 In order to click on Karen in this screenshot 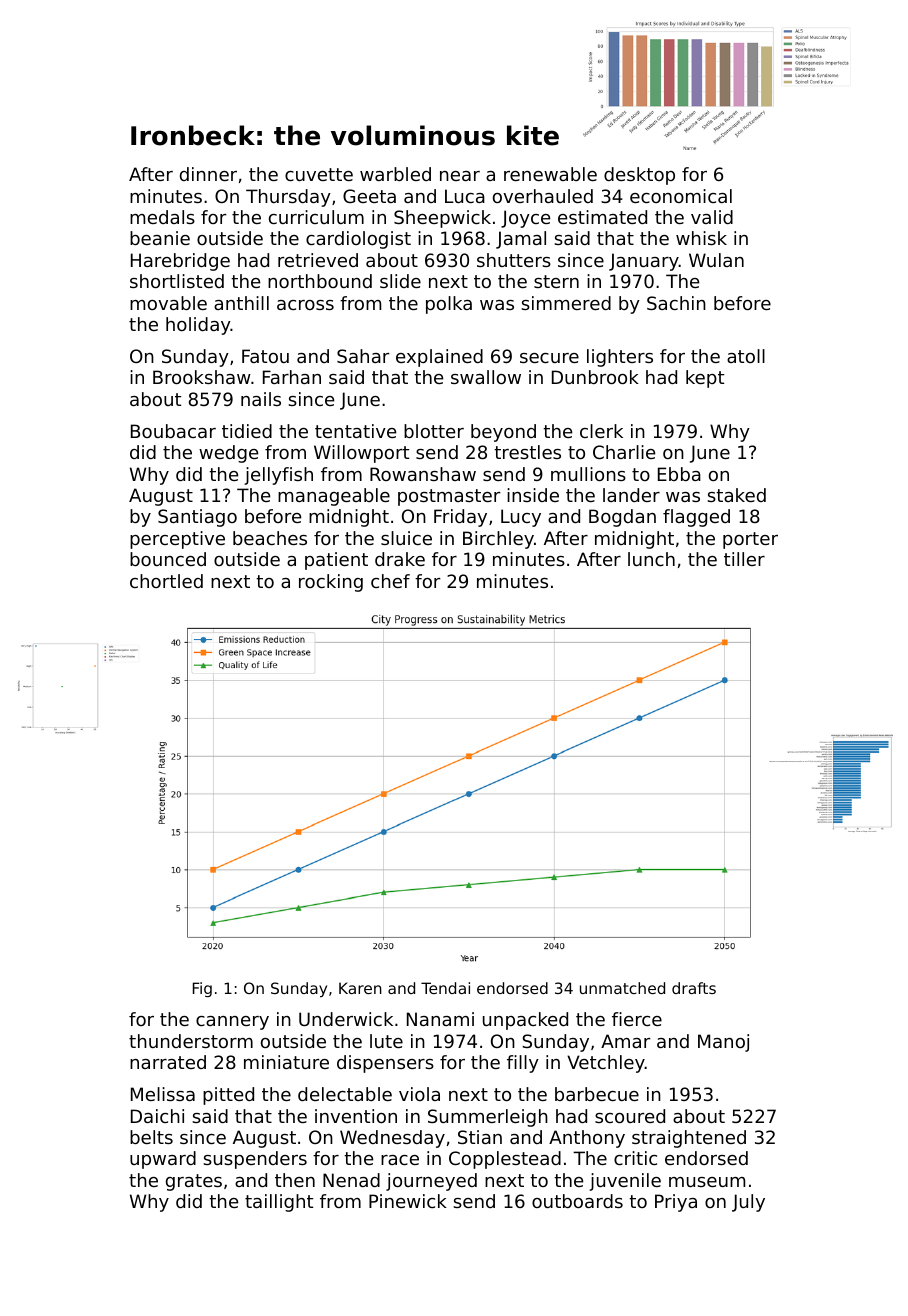, I will do `click(360, 988)`.
